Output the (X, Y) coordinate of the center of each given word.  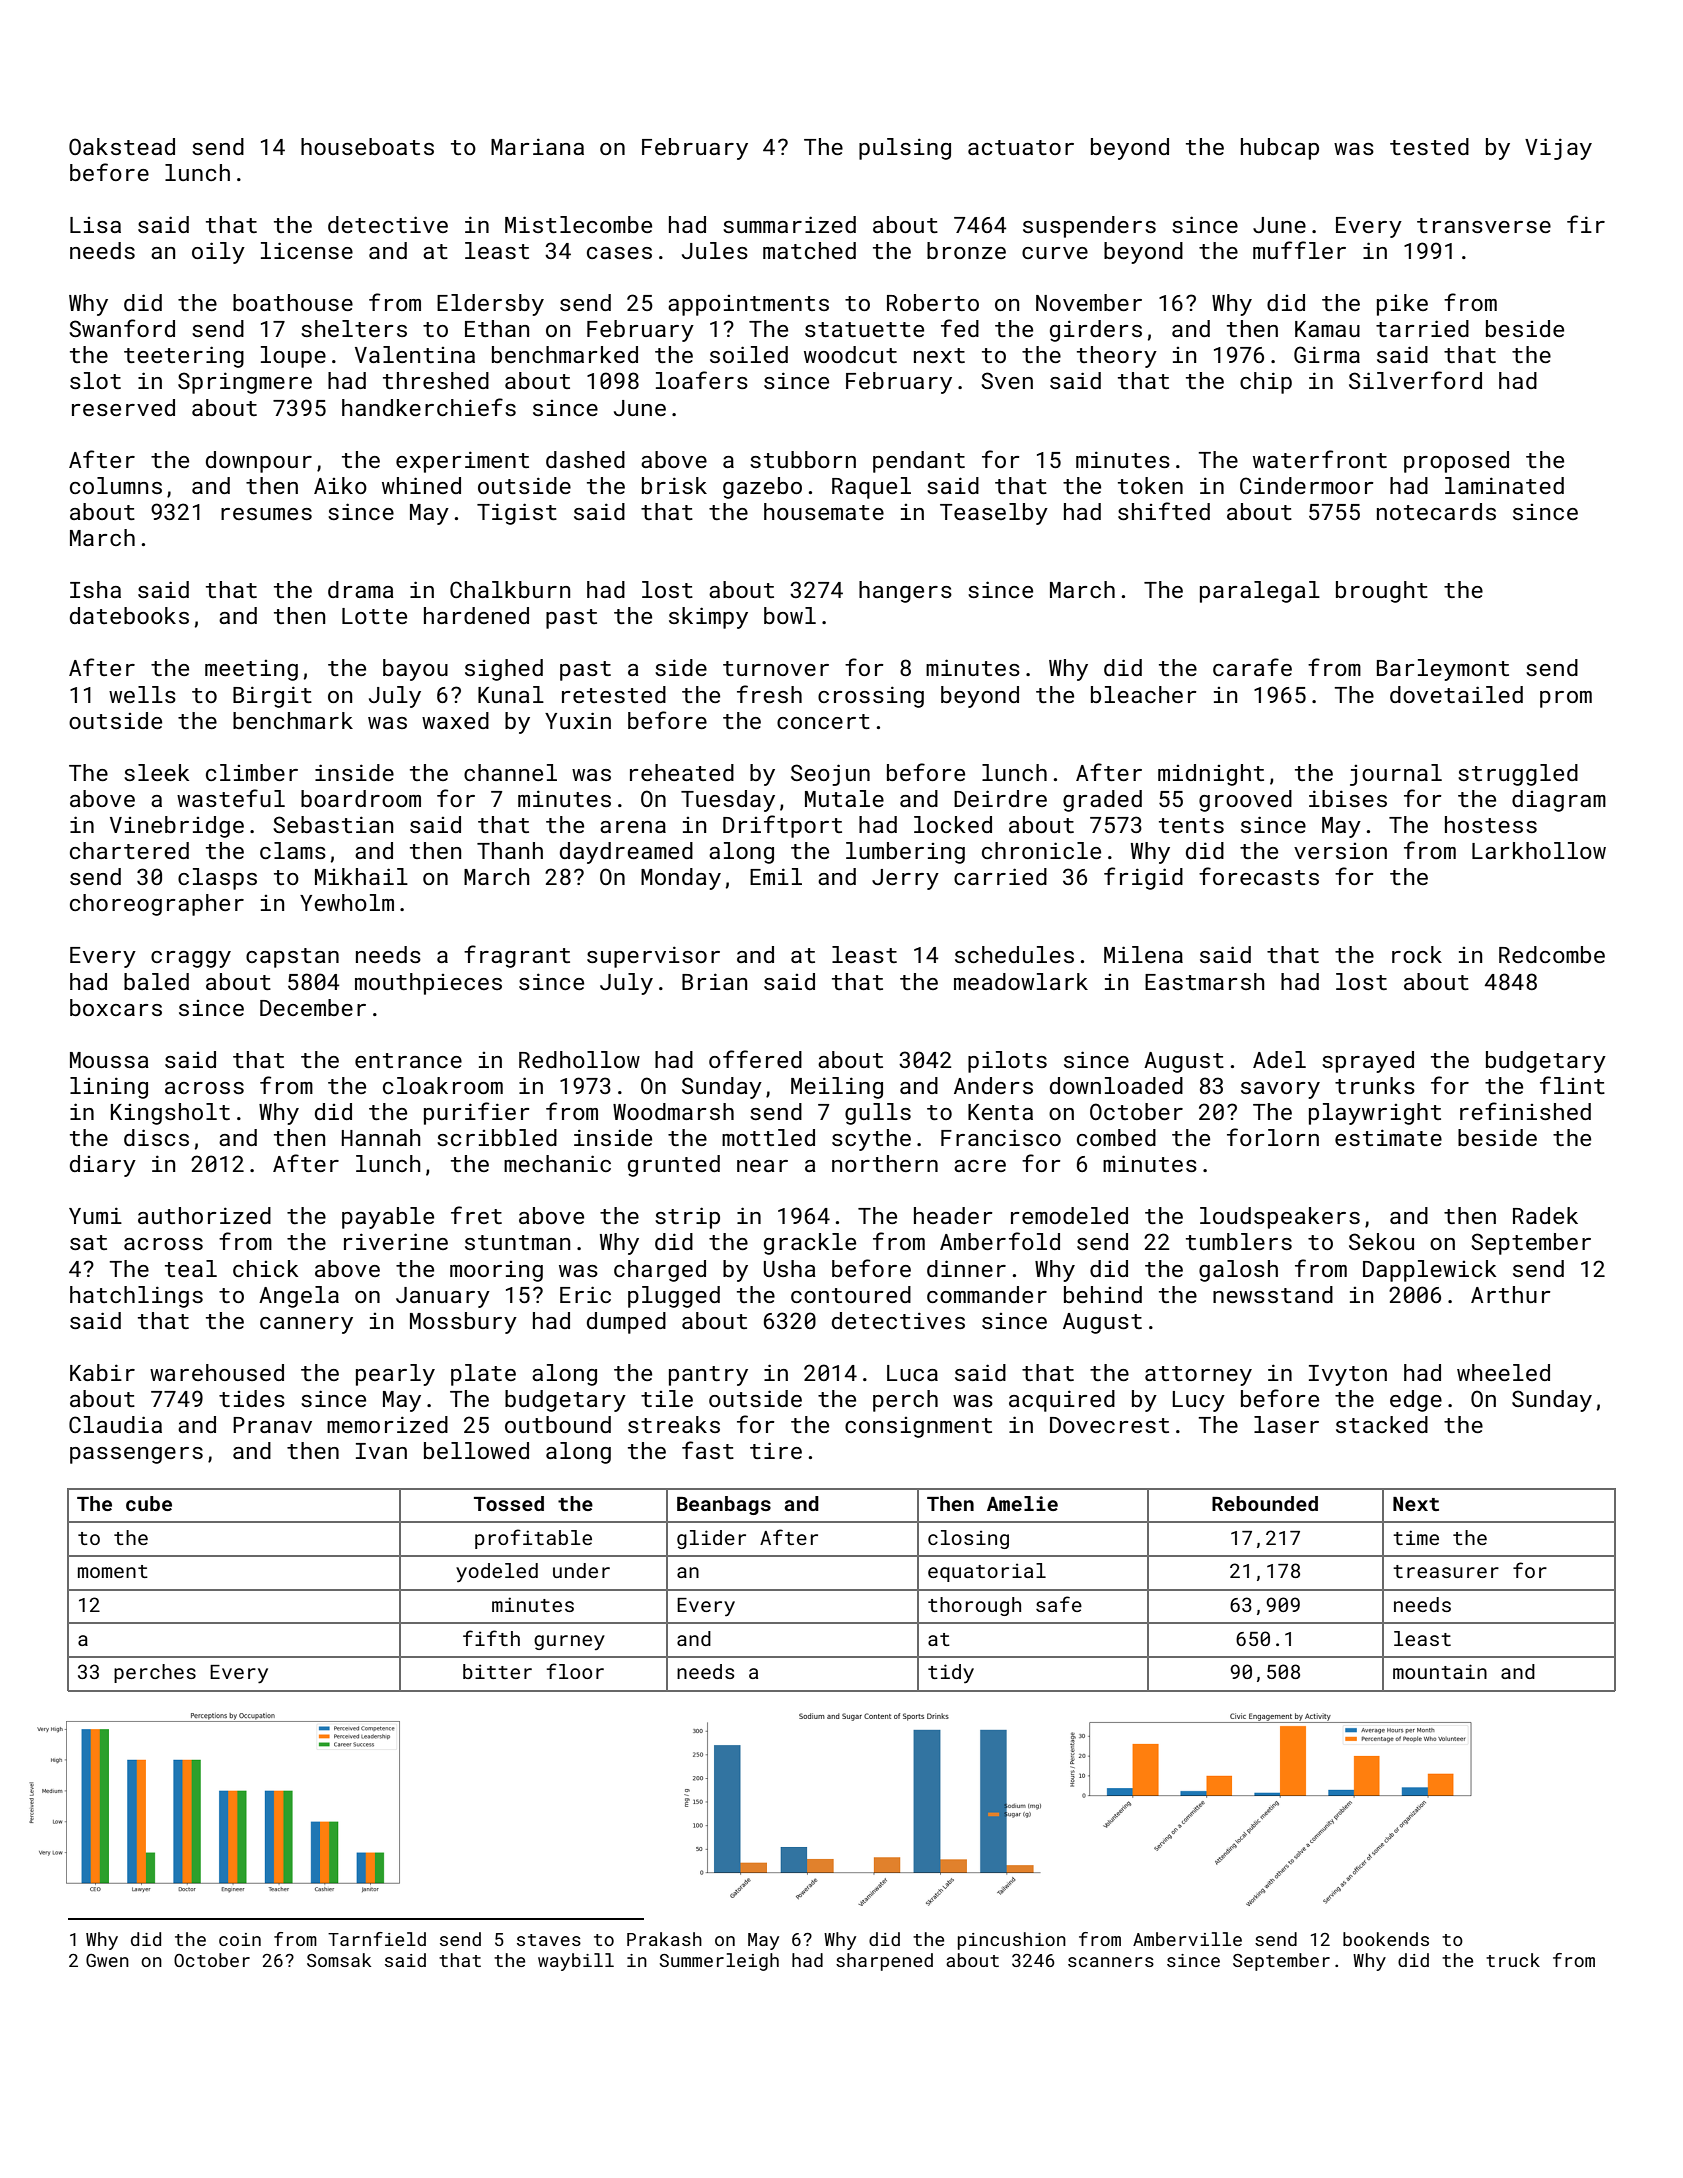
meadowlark (1021, 981)
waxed (455, 720)
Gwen (107, 1960)
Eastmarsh (1205, 981)
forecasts (1259, 876)
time (1416, 1537)
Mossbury (463, 1323)
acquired (1062, 1401)
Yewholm (347, 902)
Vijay (1558, 149)
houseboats (367, 146)
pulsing (905, 149)
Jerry (905, 879)
